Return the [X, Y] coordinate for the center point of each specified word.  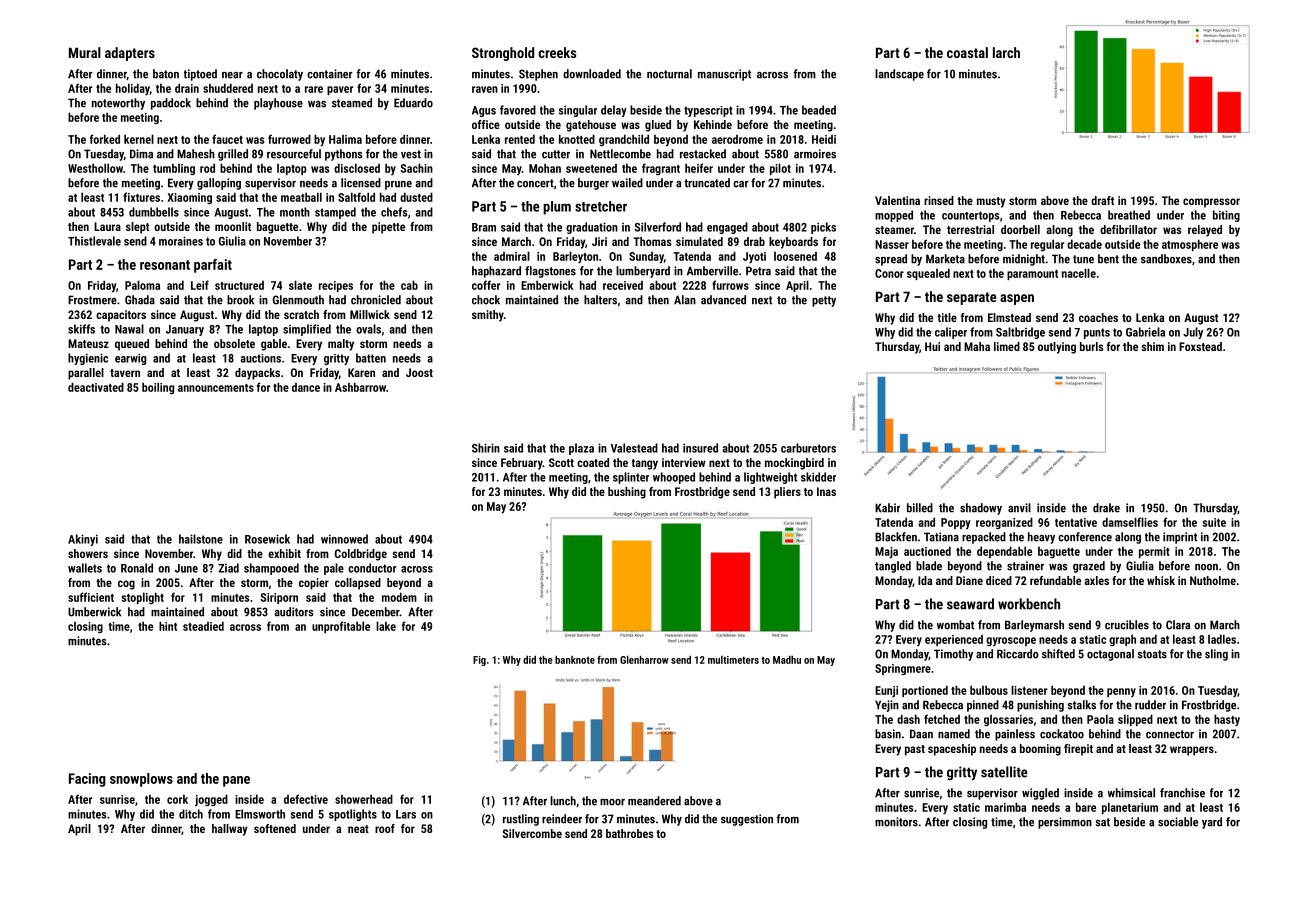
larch [1006, 52]
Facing [87, 780]
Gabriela [1145, 332]
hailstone [201, 539]
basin [888, 734]
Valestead [634, 448]
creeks [557, 52]
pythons [344, 155]
